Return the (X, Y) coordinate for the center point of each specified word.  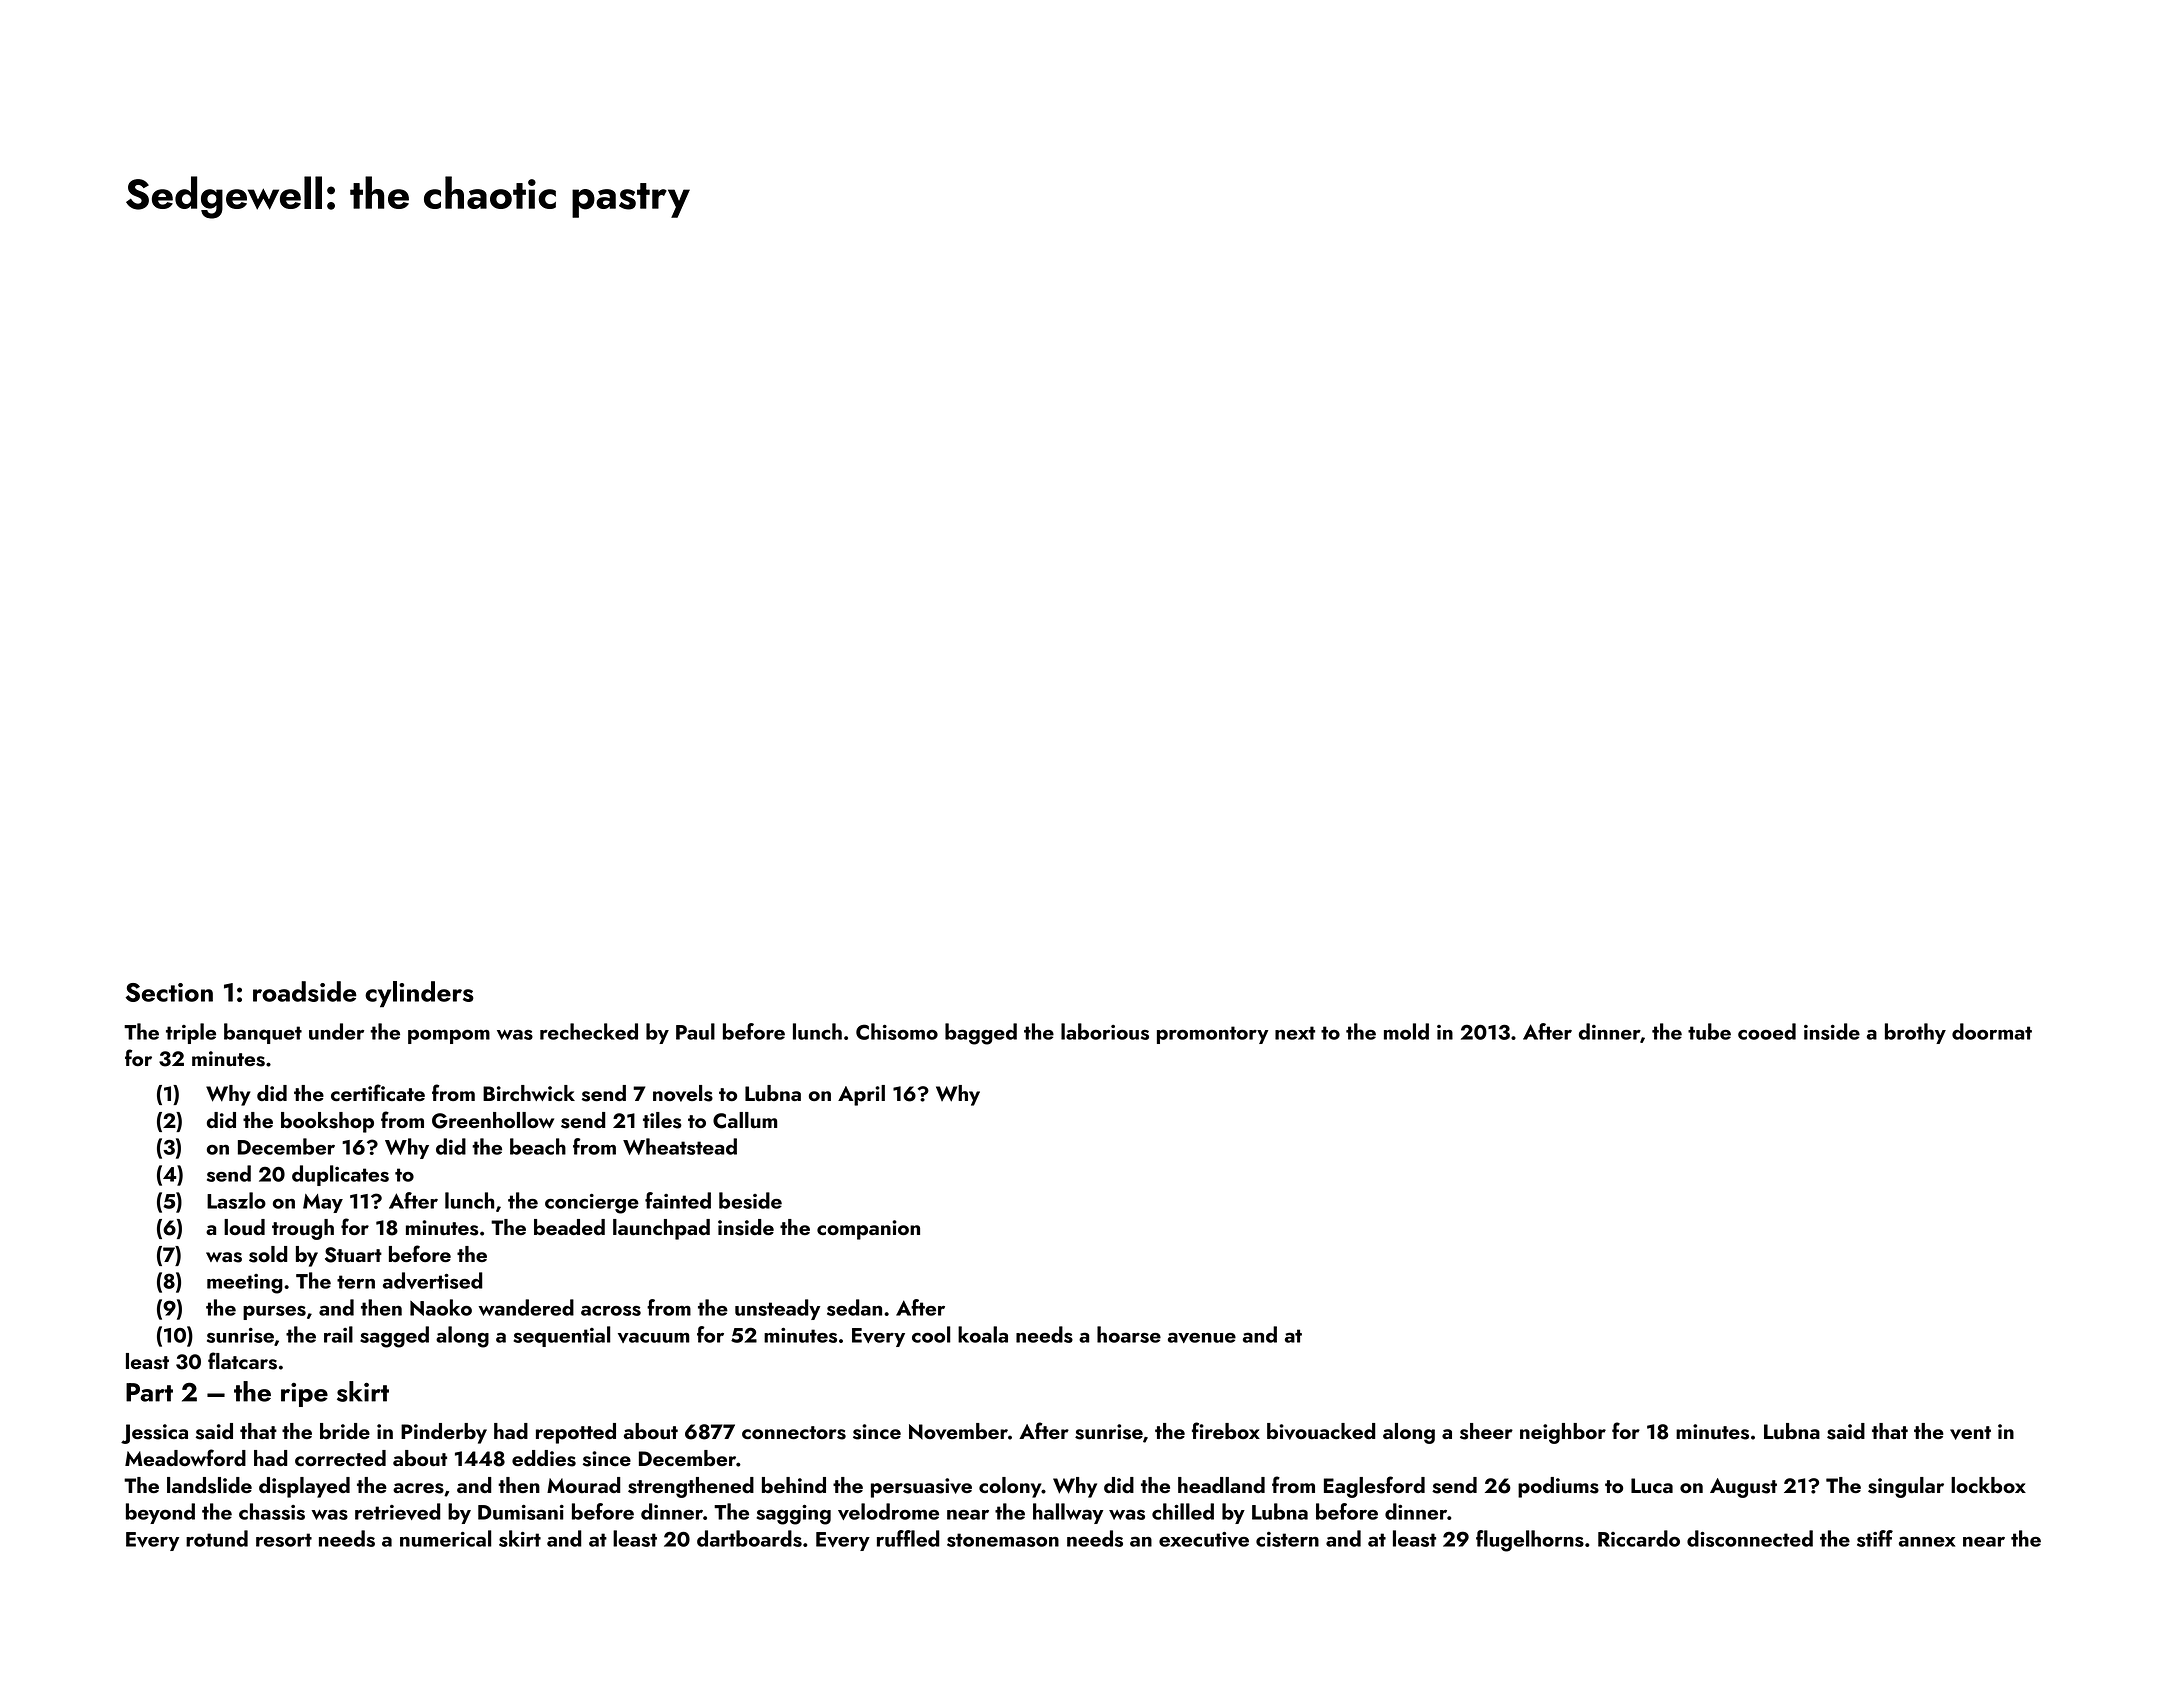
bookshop (327, 1122)
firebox (1226, 1430)
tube (1709, 1031)
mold (1406, 1031)
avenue (1202, 1337)
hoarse (1129, 1334)
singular (1906, 1487)
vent (1970, 1433)
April (861, 1095)
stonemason (1003, 1540)
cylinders (419, 994)
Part (149, 1392)
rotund (217, 1538)
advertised (433, 1280)
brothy (1915, 1033)
